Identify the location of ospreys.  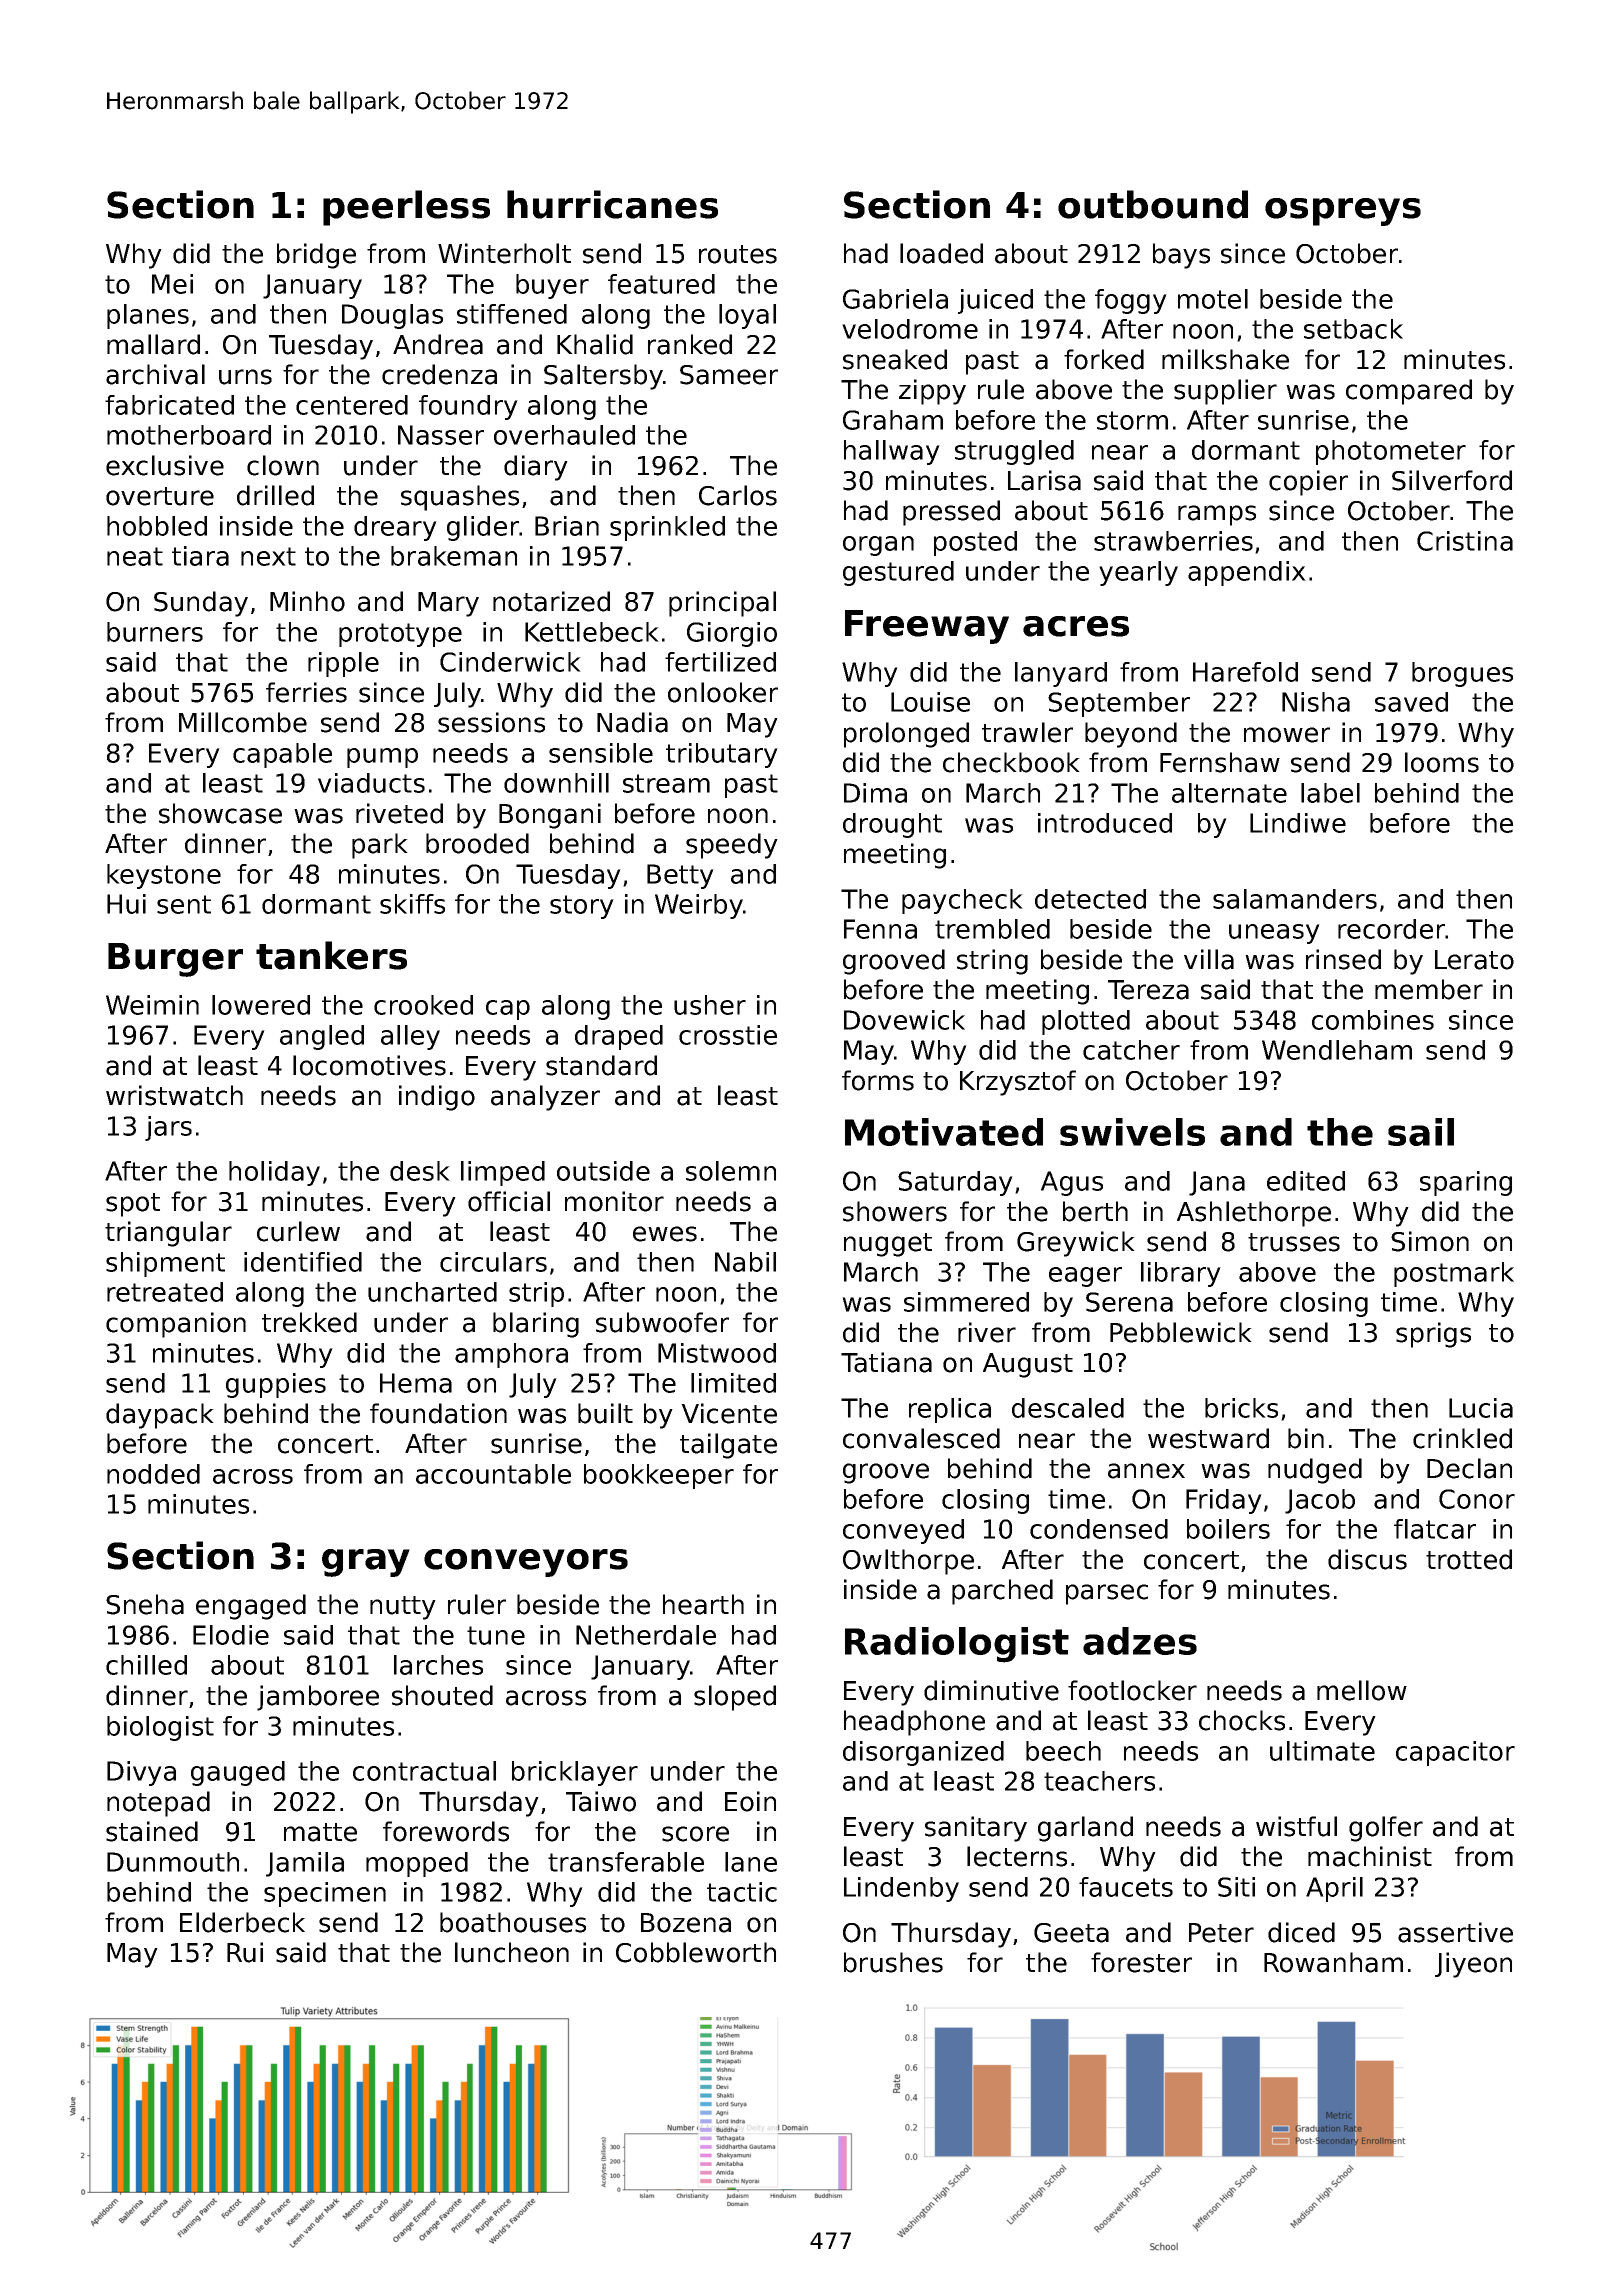
(1343, 212).
